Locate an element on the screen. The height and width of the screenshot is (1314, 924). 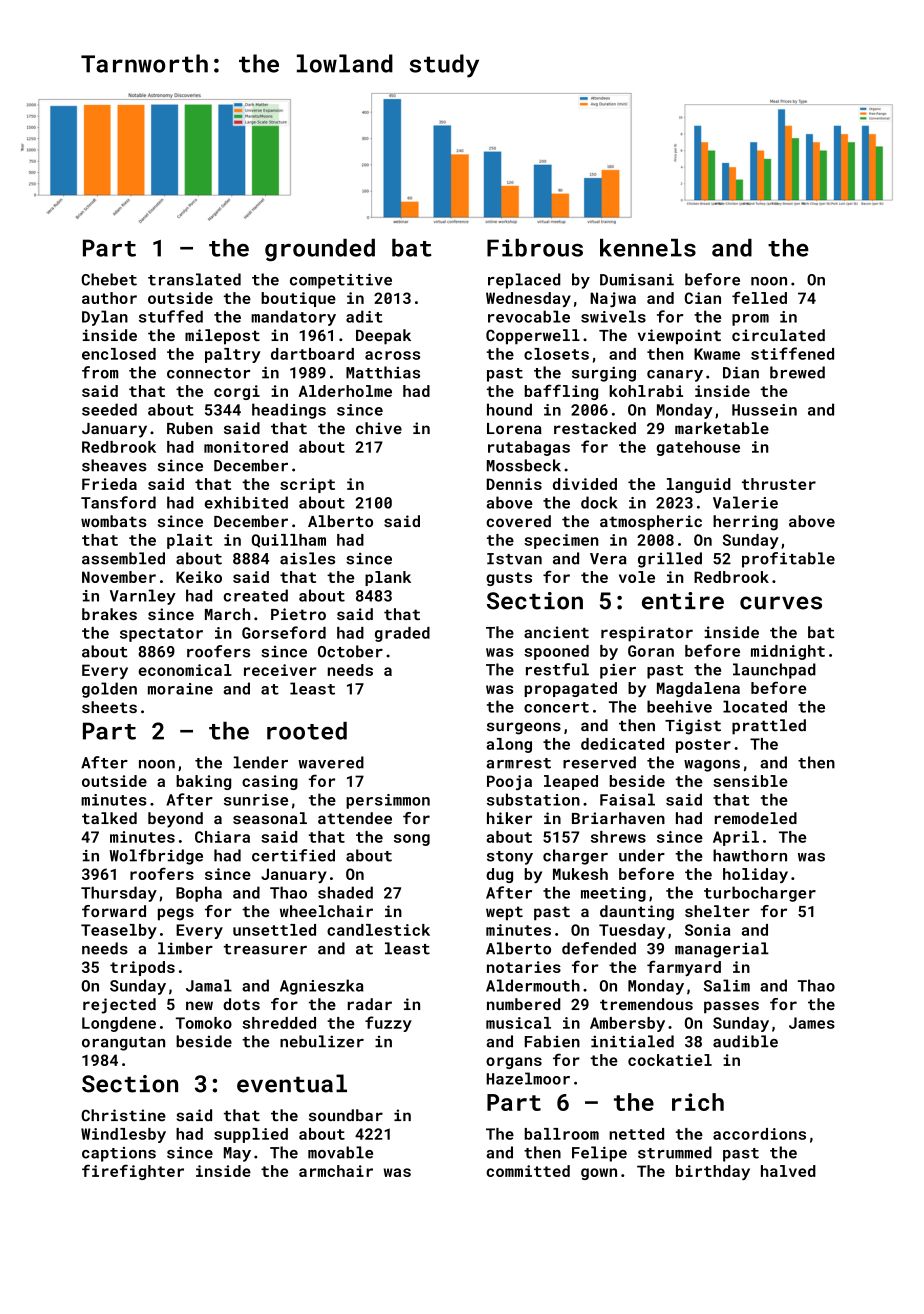
Chebet is located at coordinates (109, 279).
